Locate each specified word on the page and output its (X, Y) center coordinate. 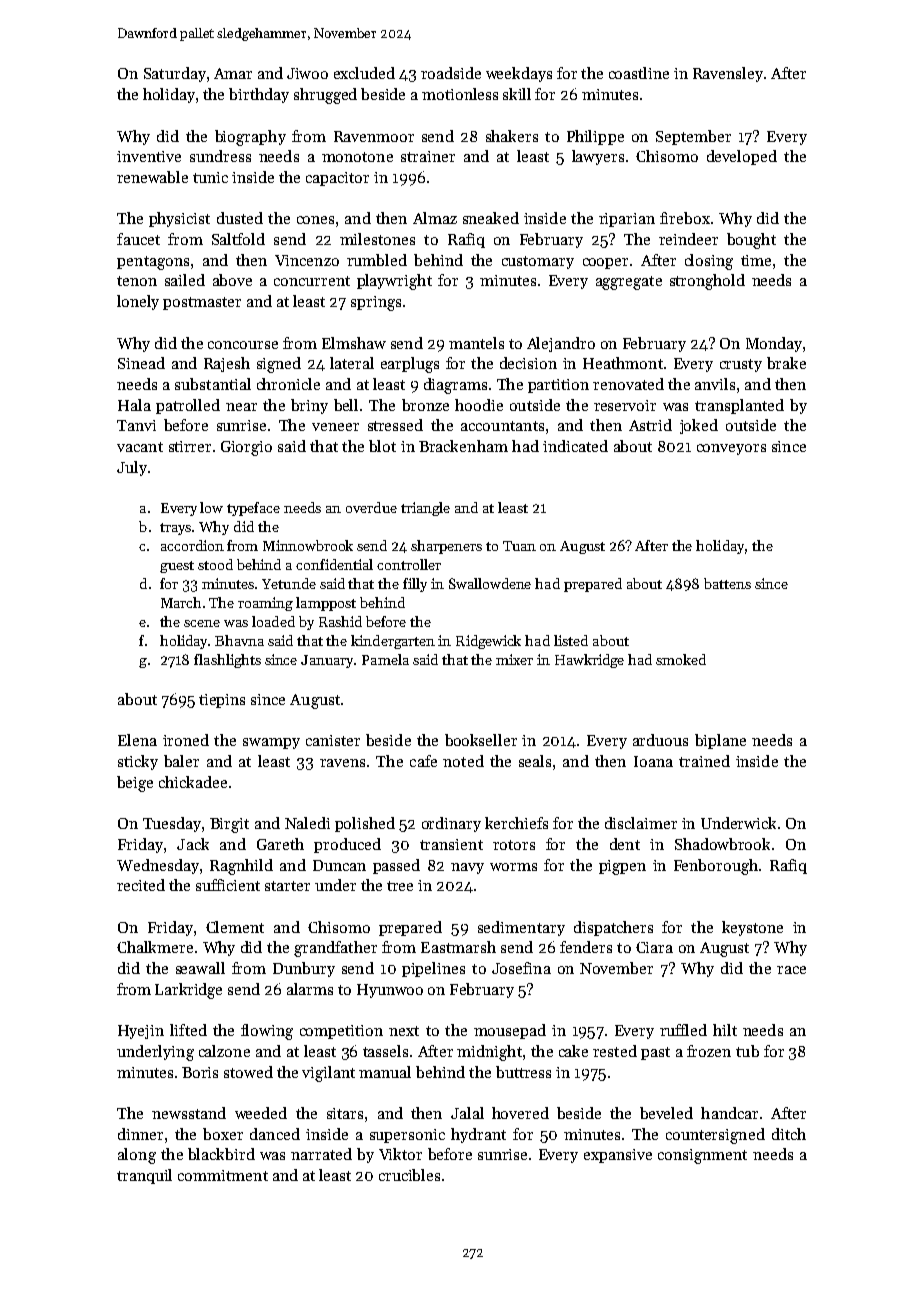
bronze (425, 405)
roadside (451, 73)
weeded (261, 1113)
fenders (586, 947)
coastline (639, 73)
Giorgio (246, 448)
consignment (702, 1156)
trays (176, 529)
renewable (152, 177)
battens (727, 583)
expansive (618, 1156)
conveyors (731, 449)
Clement (235, 927)
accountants (502, 426)
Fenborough (716, 867)
